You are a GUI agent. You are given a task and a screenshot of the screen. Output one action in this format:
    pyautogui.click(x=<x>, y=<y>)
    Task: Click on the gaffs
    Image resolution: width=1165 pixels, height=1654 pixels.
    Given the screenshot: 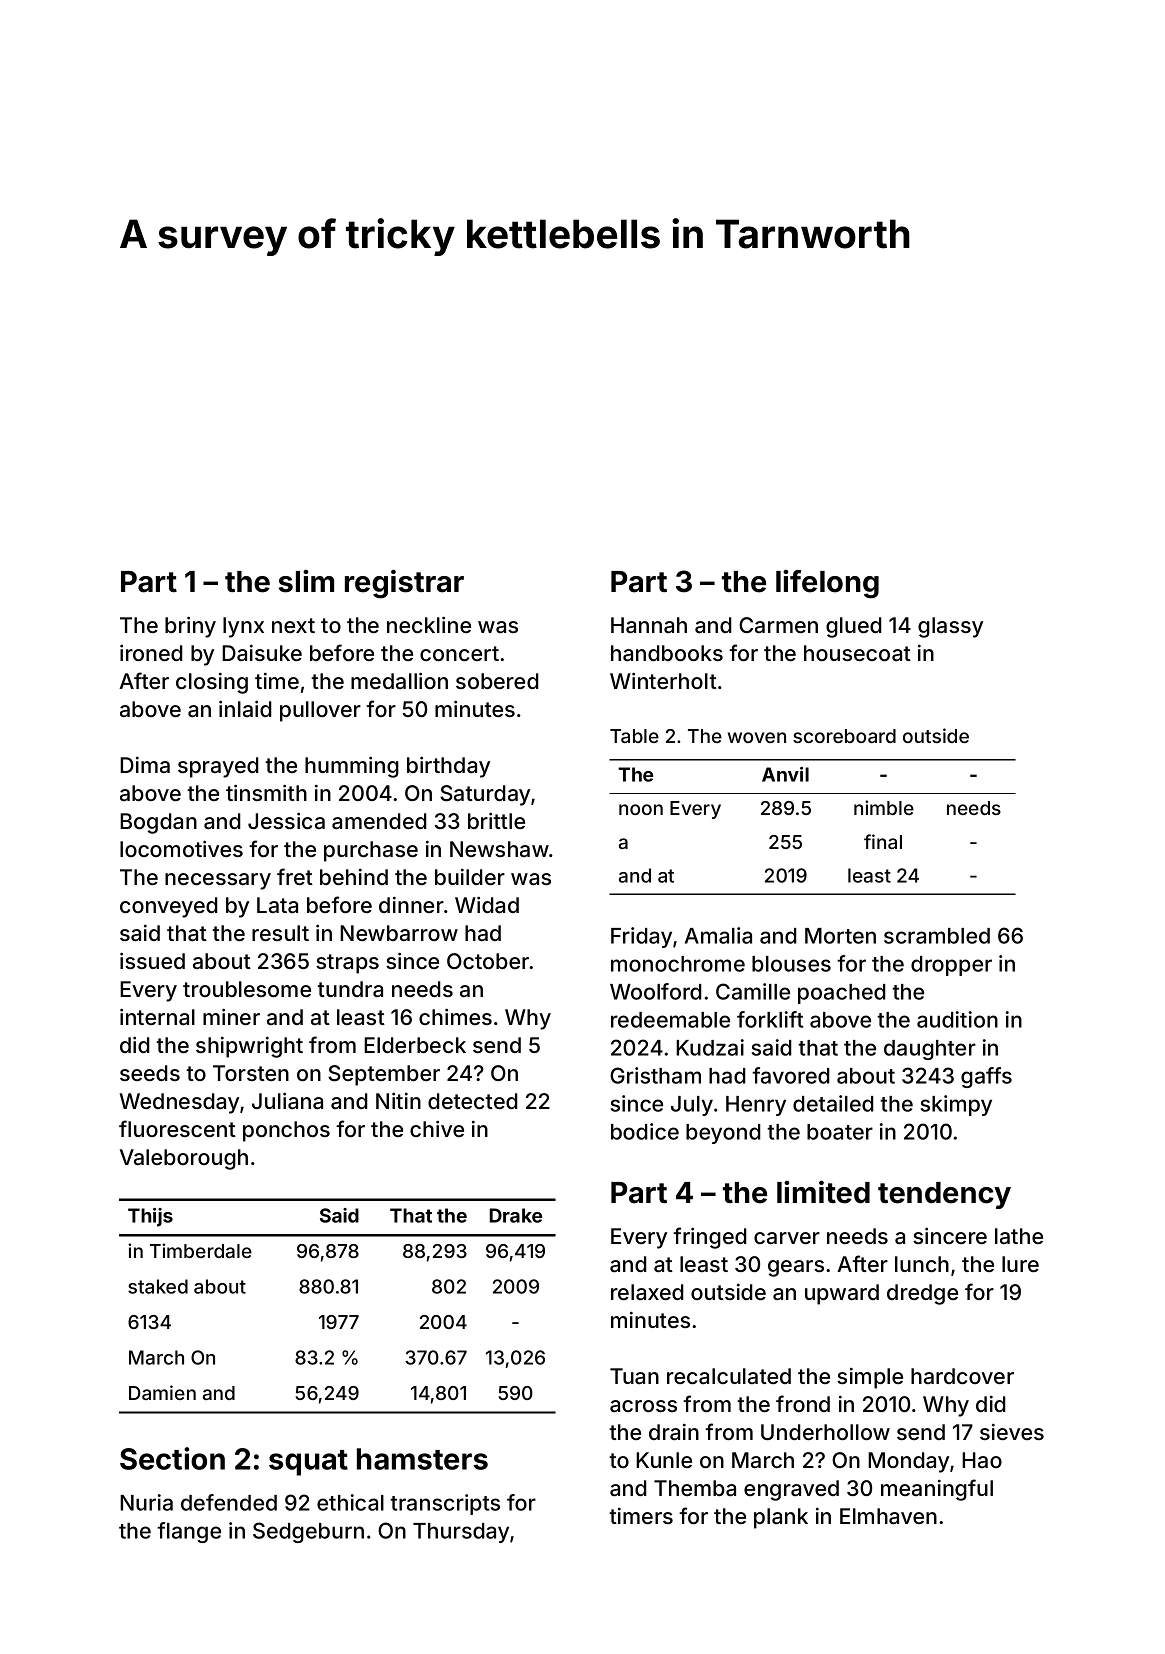 What is the action you would take?
    pyautogui.click(x=986, y=1077)
